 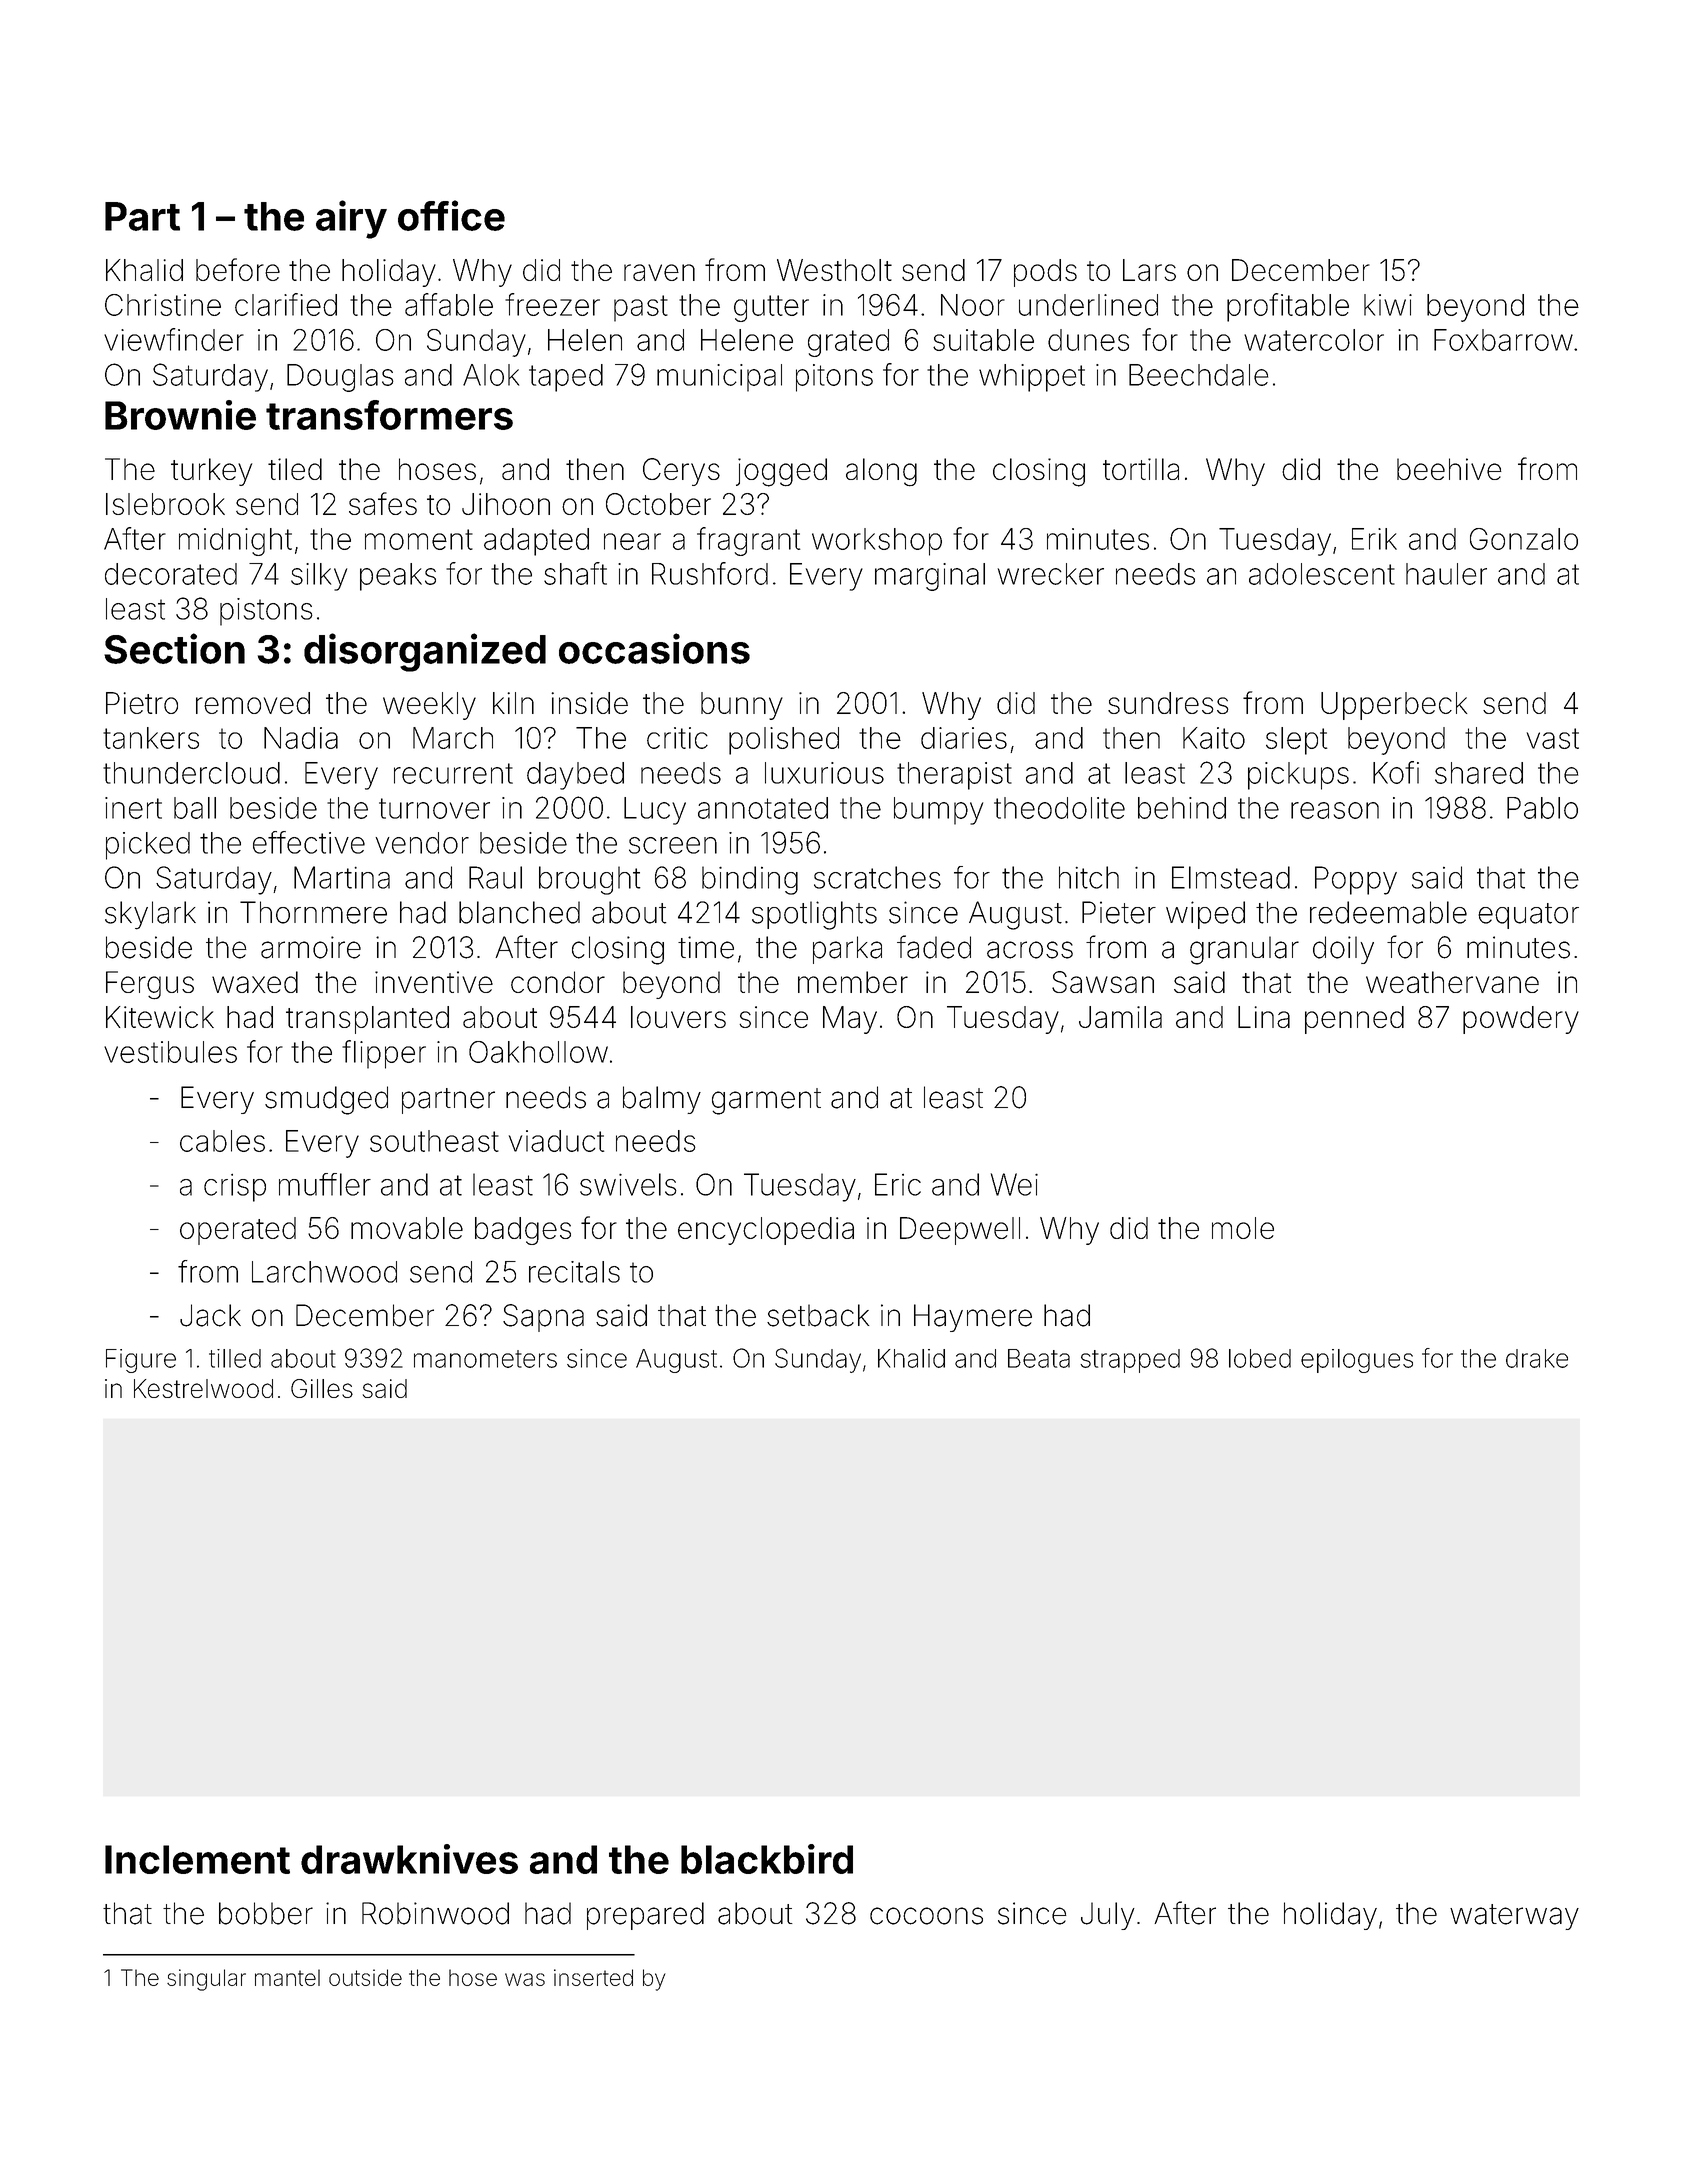 What do you see at coordinates (141, 1361) in the screenshot?
I see `Figure` at bounding box center [141, 1361].
